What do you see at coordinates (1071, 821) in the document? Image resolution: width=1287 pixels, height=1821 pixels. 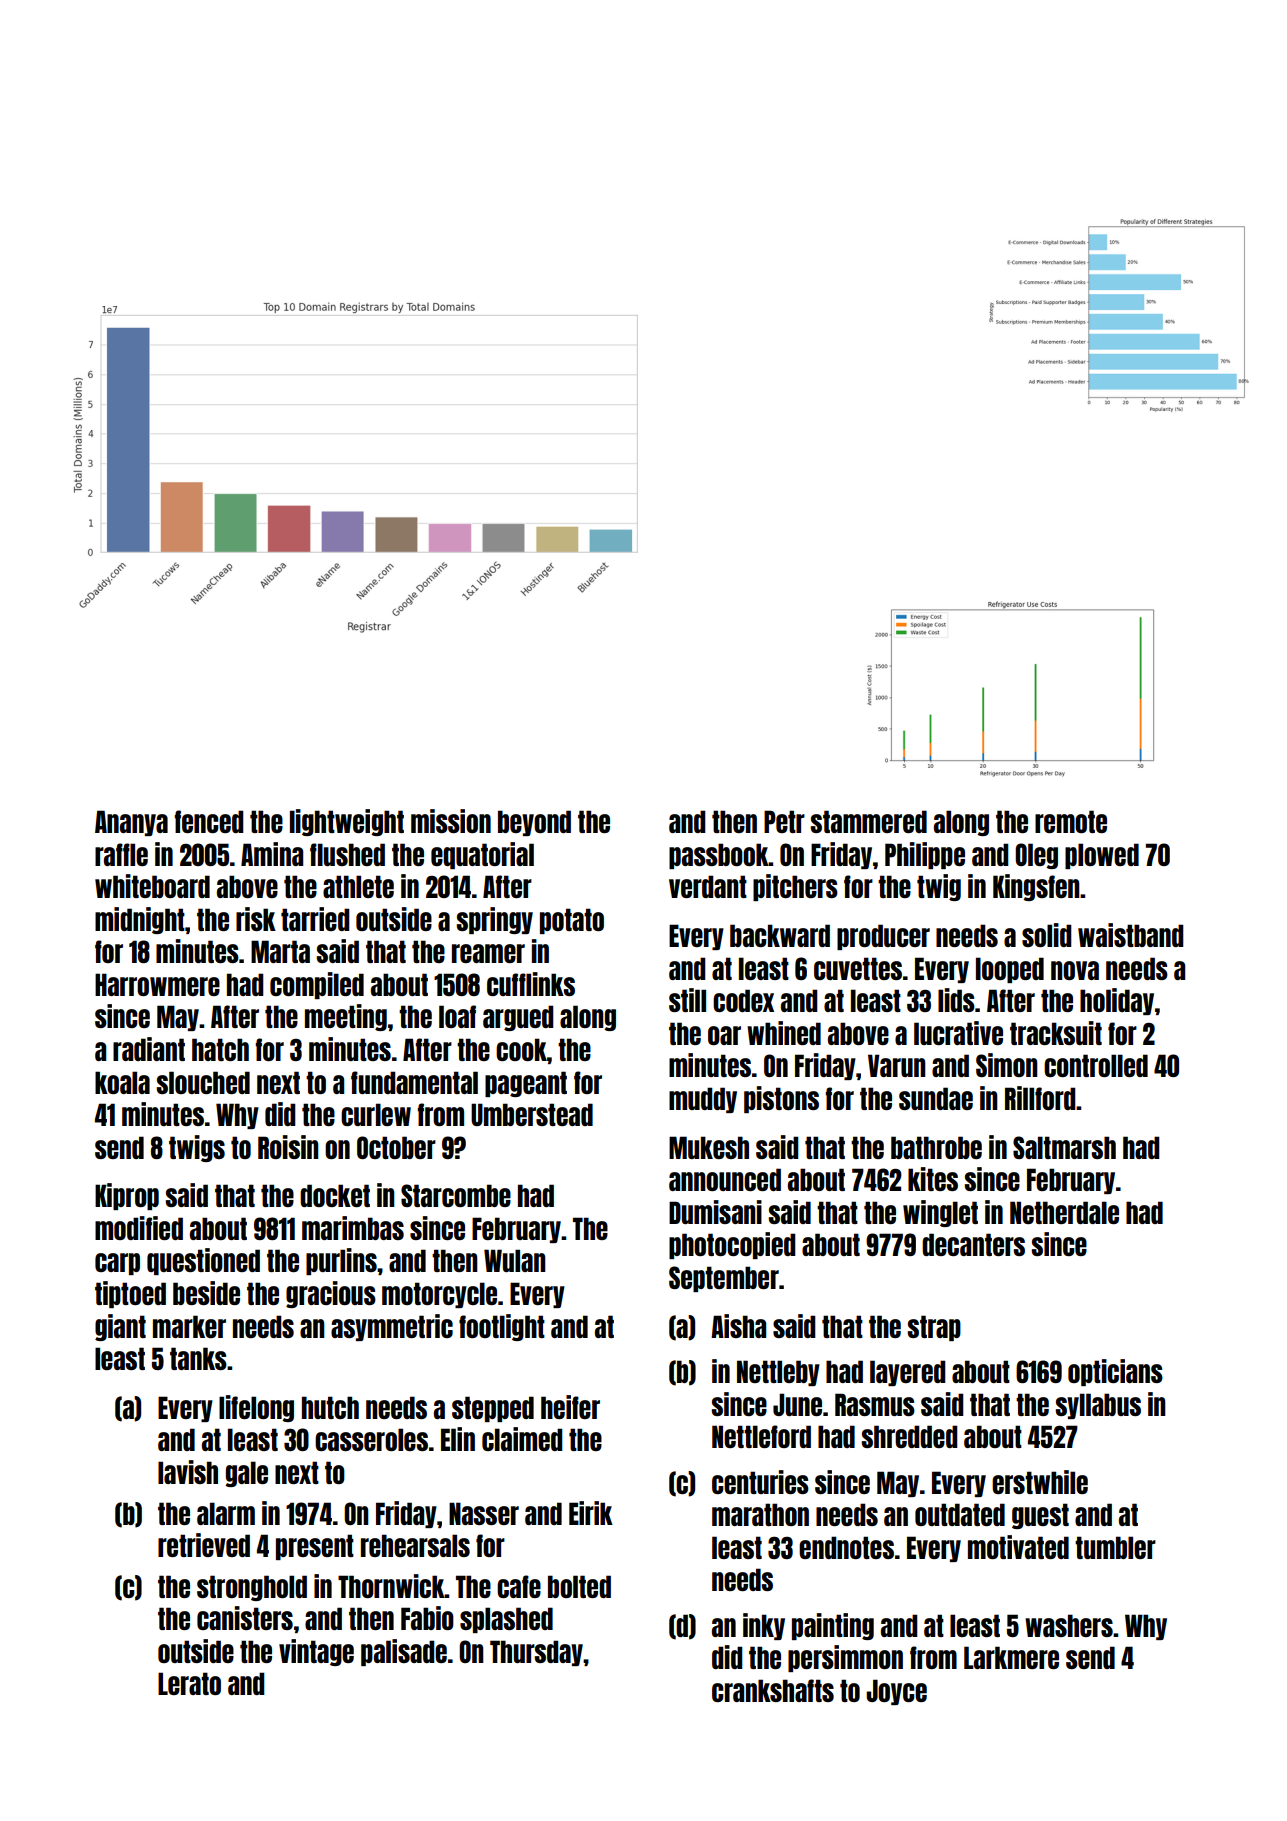 I see `remote` at bounding box center [1071, 821].
